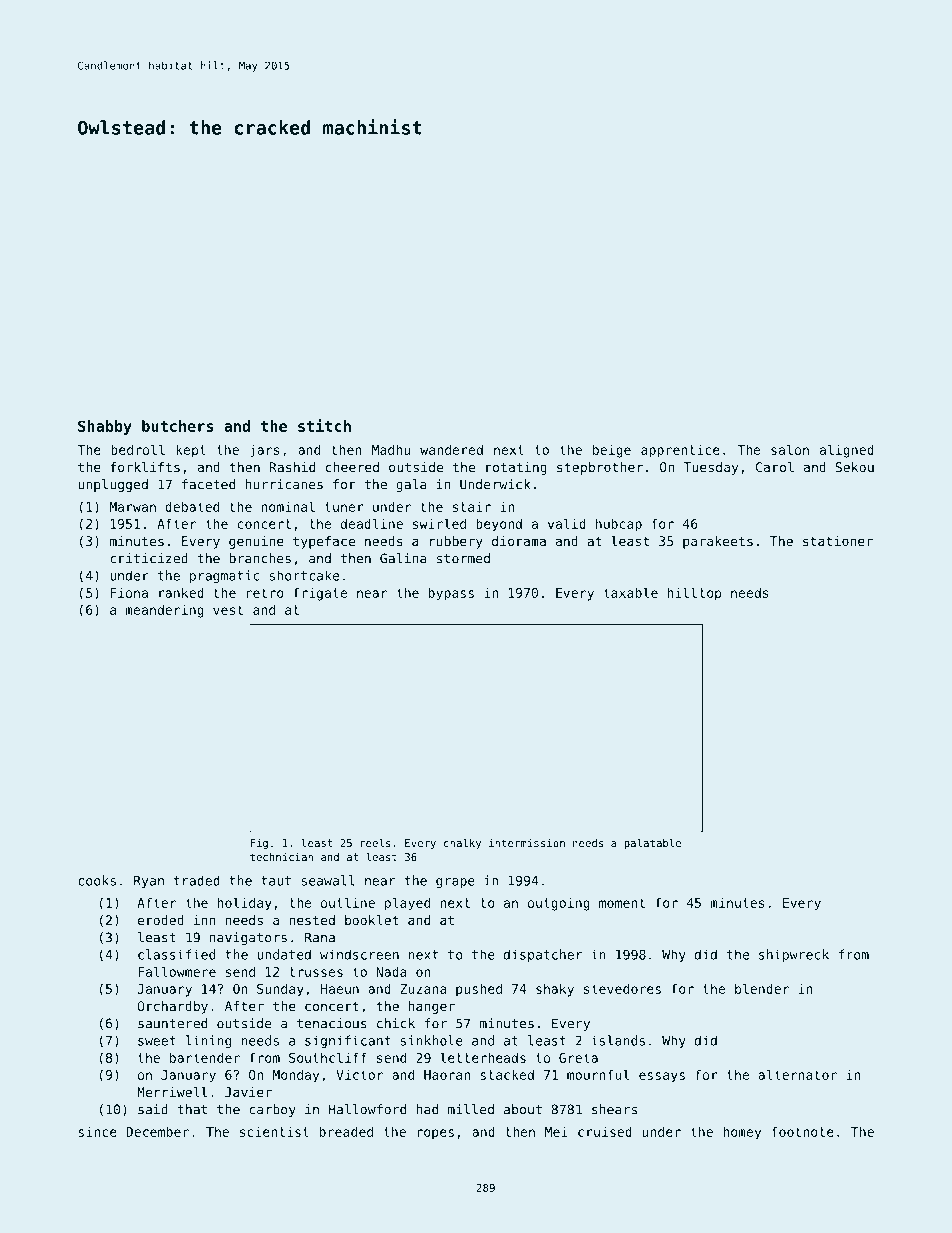 The width and height of the image is (952, 1233). What do you see at coordinates (527, 843) in the image?
I see `intermission` at bounding box center [527, 843].
